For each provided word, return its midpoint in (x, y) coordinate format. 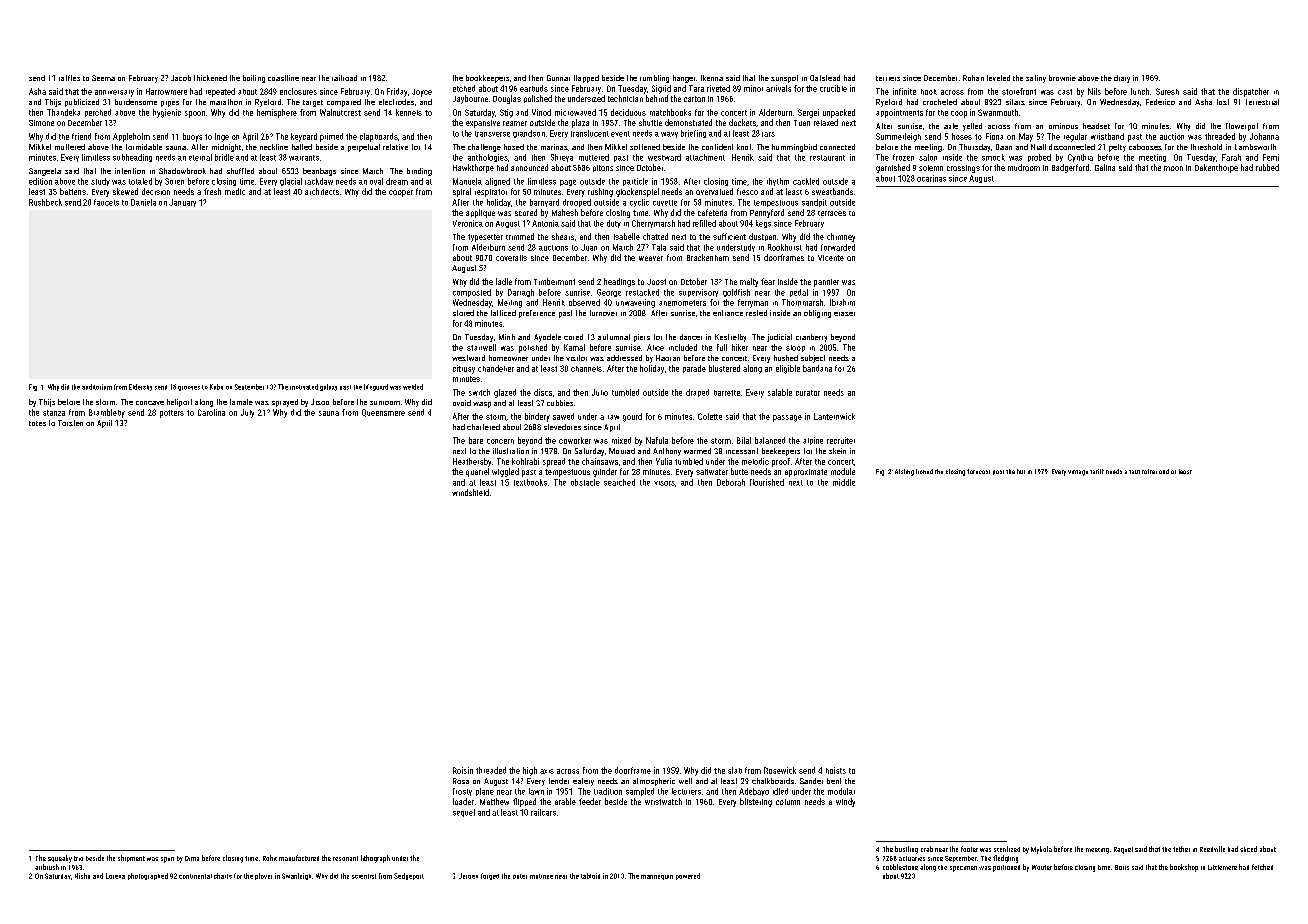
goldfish (736, 293)
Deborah (731, 482)
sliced (1248, 849)
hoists (836, 770)
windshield (470, 492)
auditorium (97, 387)
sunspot (784, 79)
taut (1134, 472)
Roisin (463, 770)
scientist (364, 876)
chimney (841, 237)
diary (1122, 79)
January (182, 203)
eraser (844, 314)
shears (563, 236)
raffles (69, 78)
